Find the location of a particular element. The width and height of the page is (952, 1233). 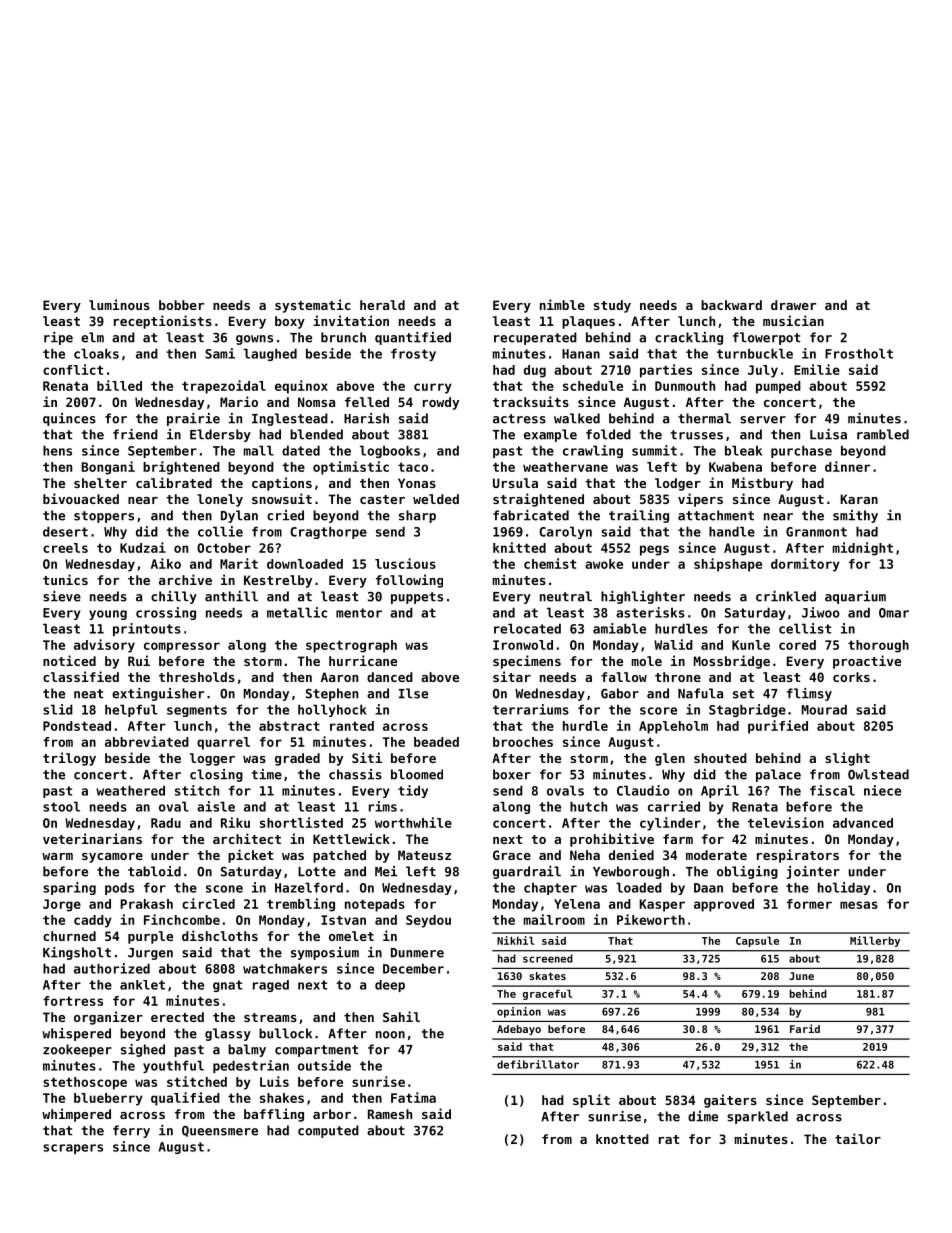

Karan is located at coordinates (859, 499).
